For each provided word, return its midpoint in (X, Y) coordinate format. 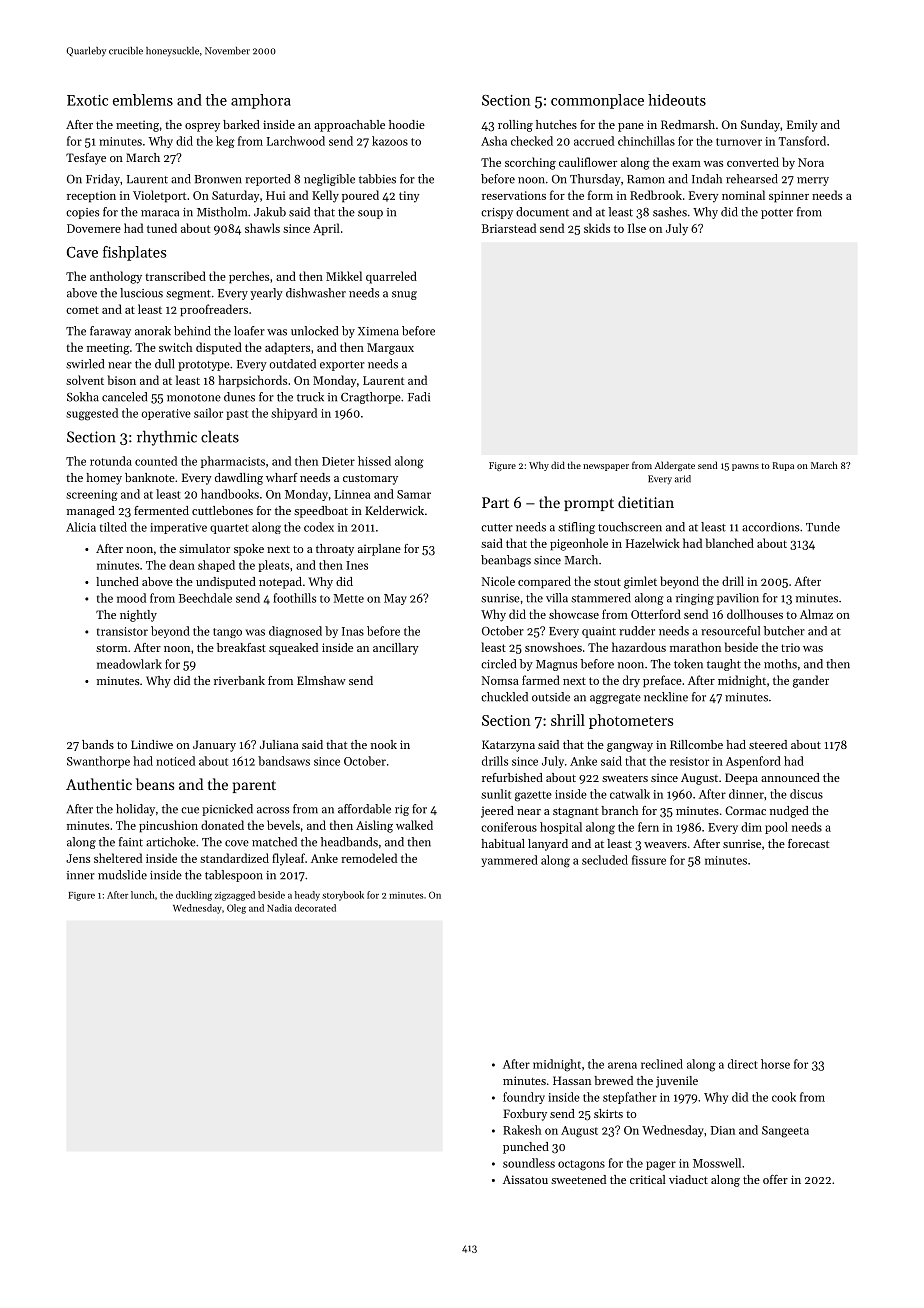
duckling (194, 896)
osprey (202, 127)
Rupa (783, 466)
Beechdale (205, 598)
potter (777, 214)
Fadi (419, 397)
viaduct (688, 1179)
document (542, 212)
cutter (497, 528)
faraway (110, 332)
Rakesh (522, 1130)
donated (222, 825)
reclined (662, 1064)
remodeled (369, 858)
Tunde (823, 527)
